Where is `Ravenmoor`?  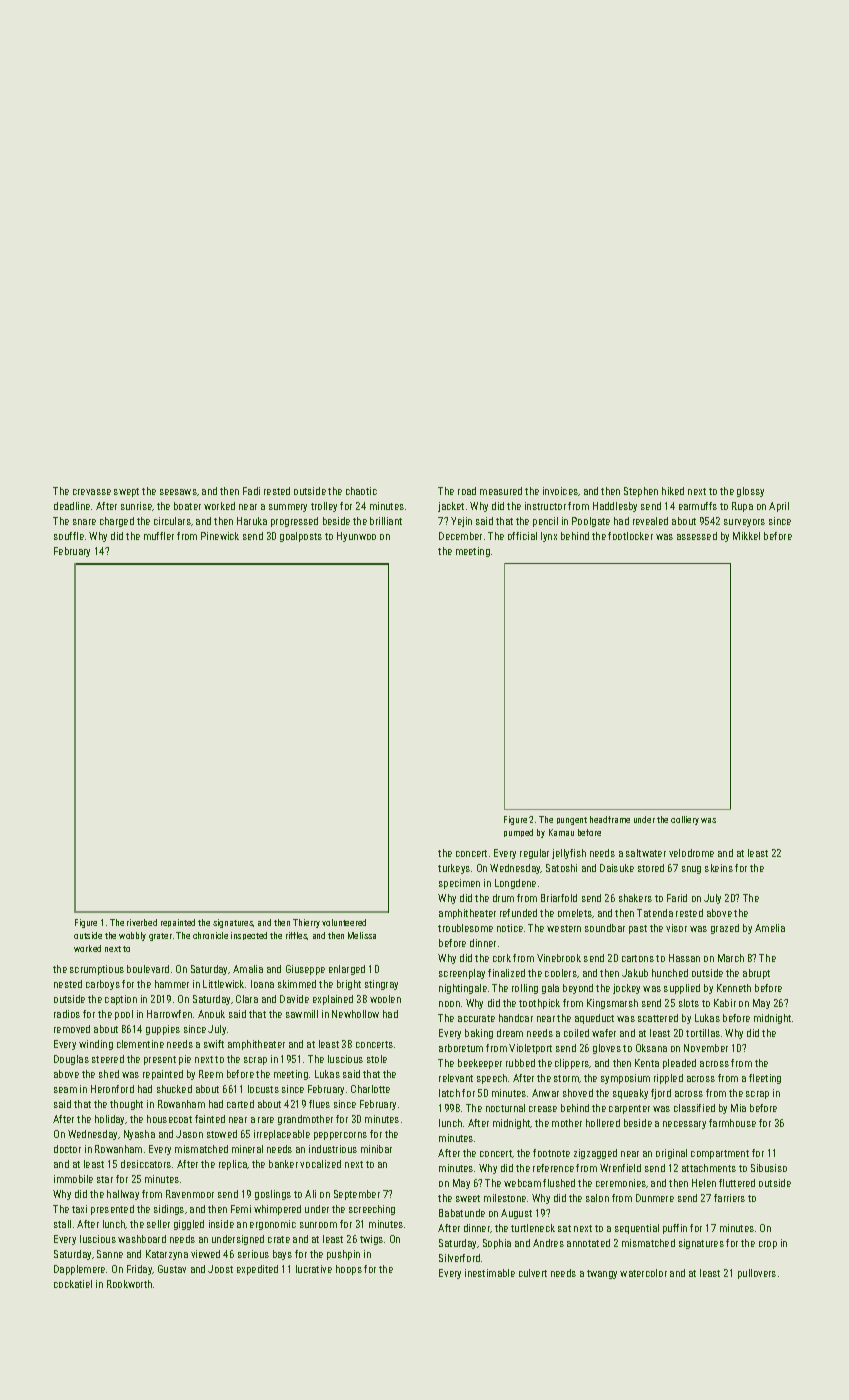 Ravenmoor is located at coordinates (190, 1194).
